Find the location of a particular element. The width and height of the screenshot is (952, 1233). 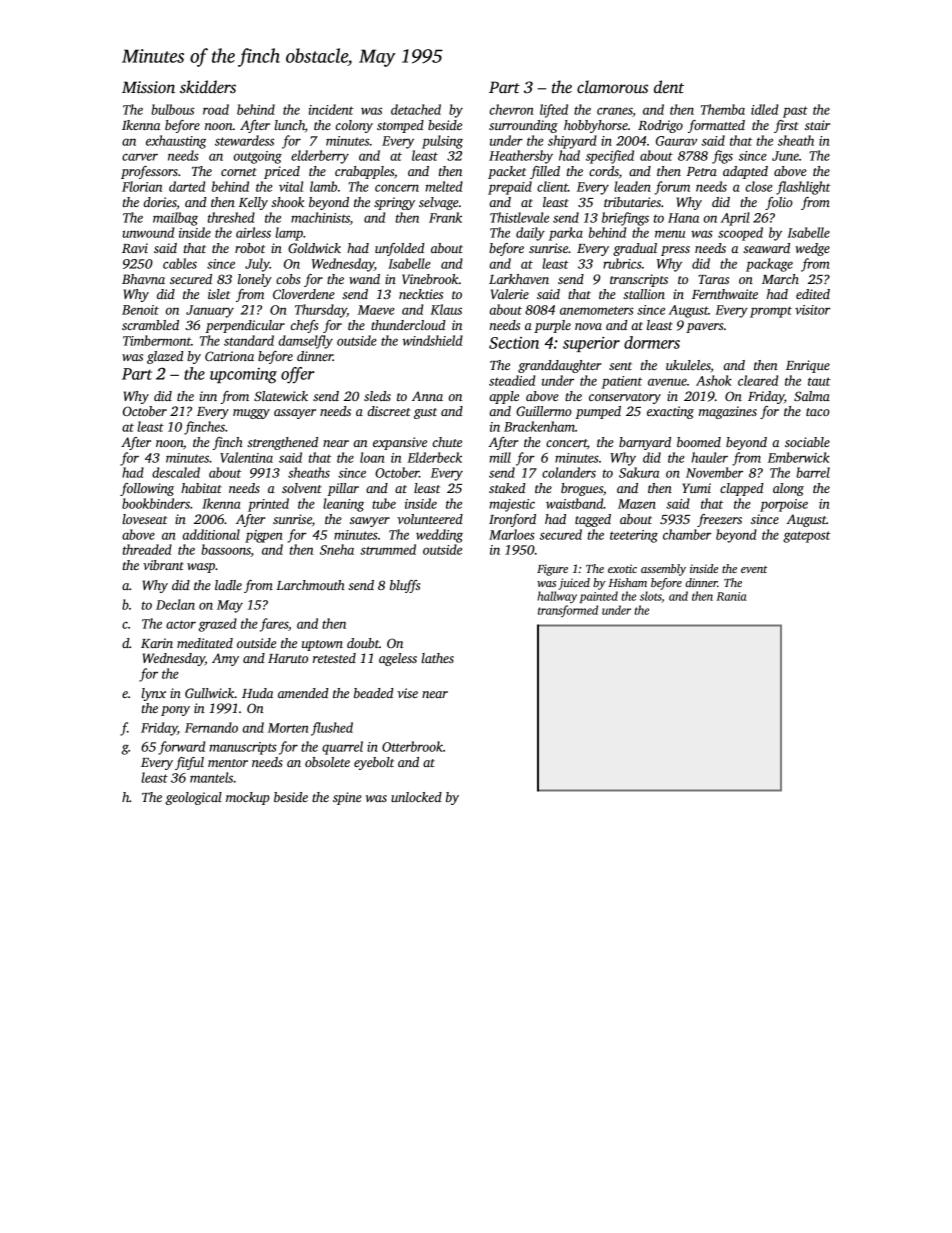

event is located at coordinates (754, 569).
